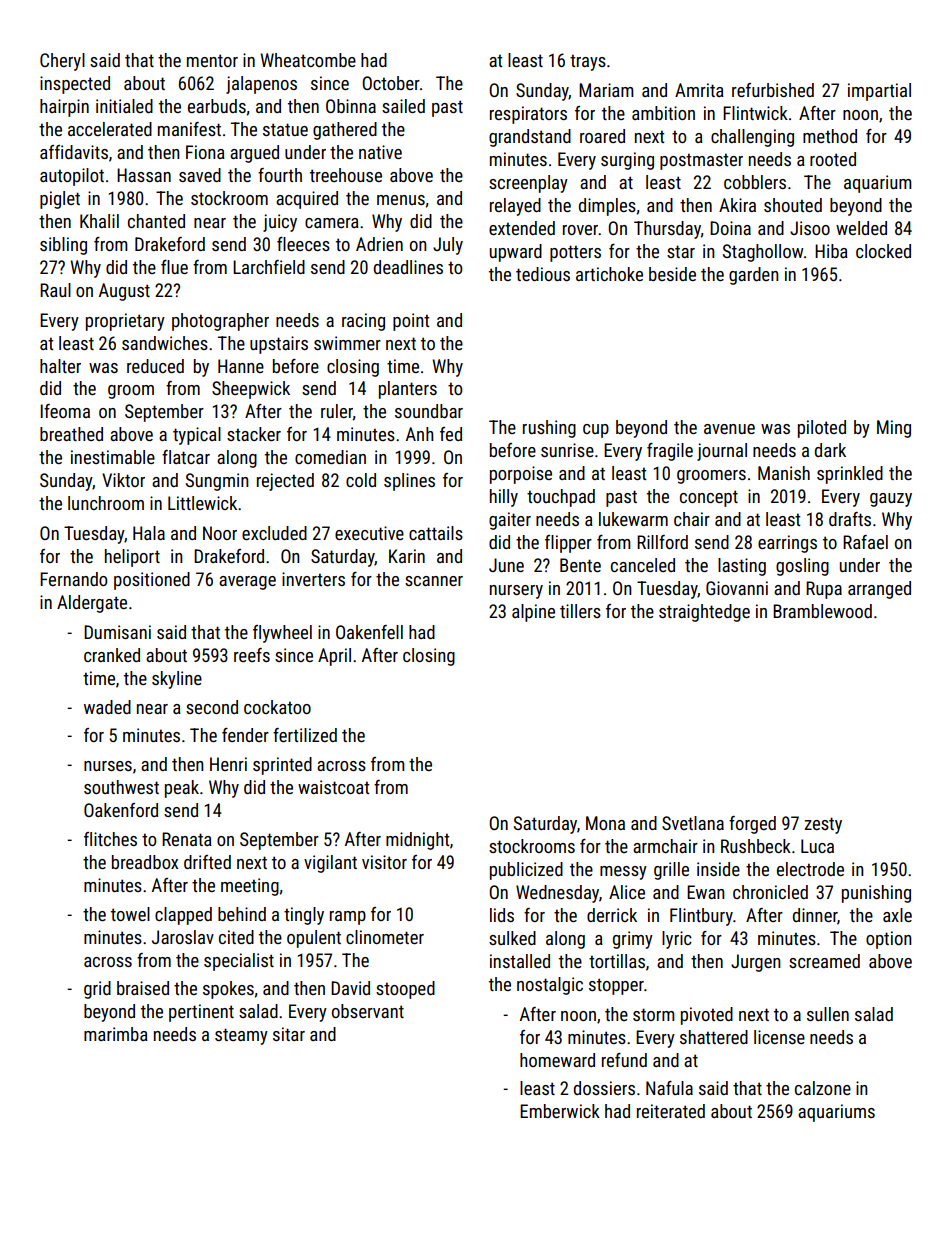  What do you see at coordinates (116, 1034) in the document?
I see `marimba` at bounding box center [116, 1034].
